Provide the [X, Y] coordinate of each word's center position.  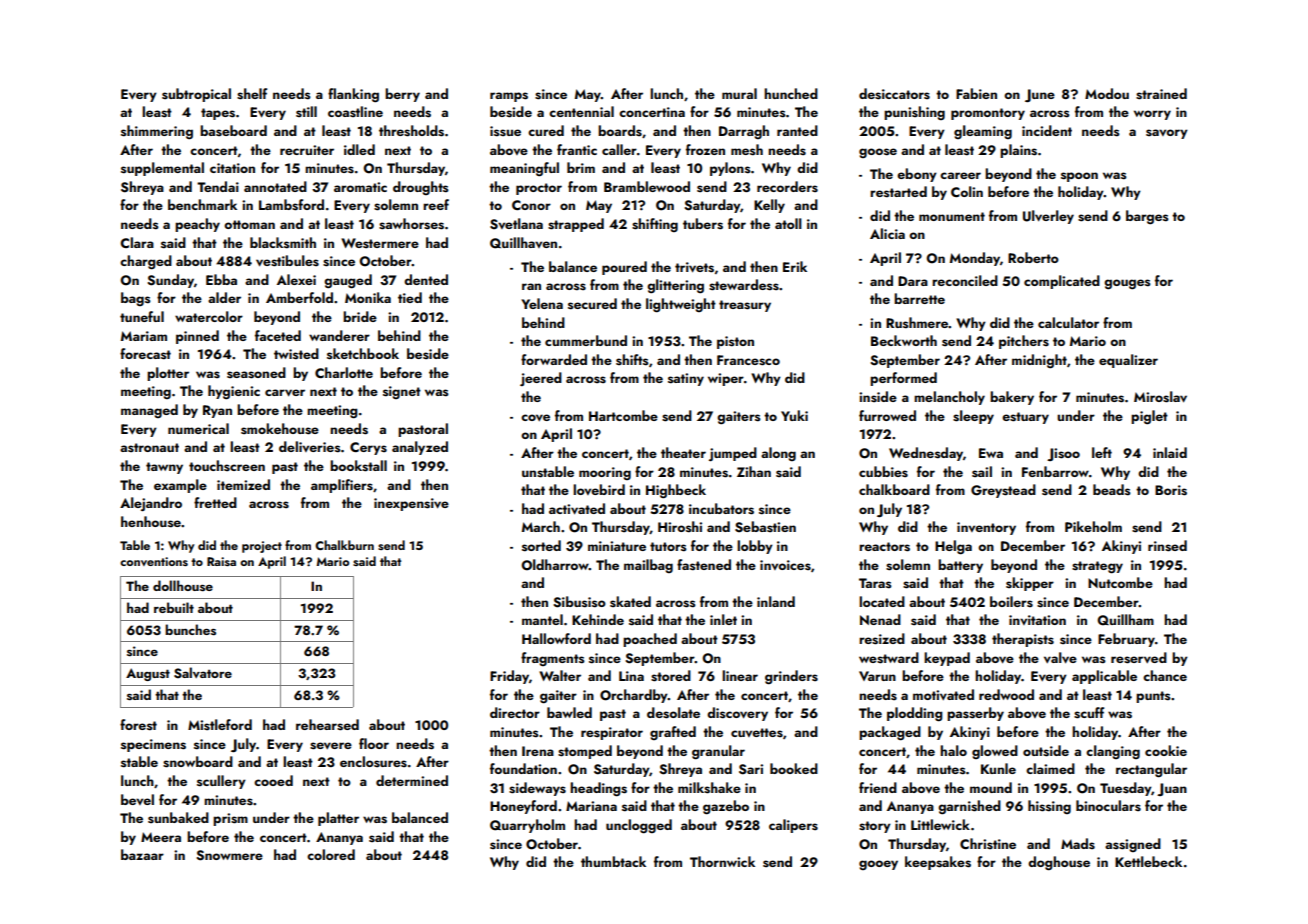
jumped [733, 454]
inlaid [1170, 452]
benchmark [202, 204]
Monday [975, 259]
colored [331, 854]
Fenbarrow [1055, 471]
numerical [198, 428]
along [778, 454]
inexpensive [411, 504]
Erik [795, 266]
